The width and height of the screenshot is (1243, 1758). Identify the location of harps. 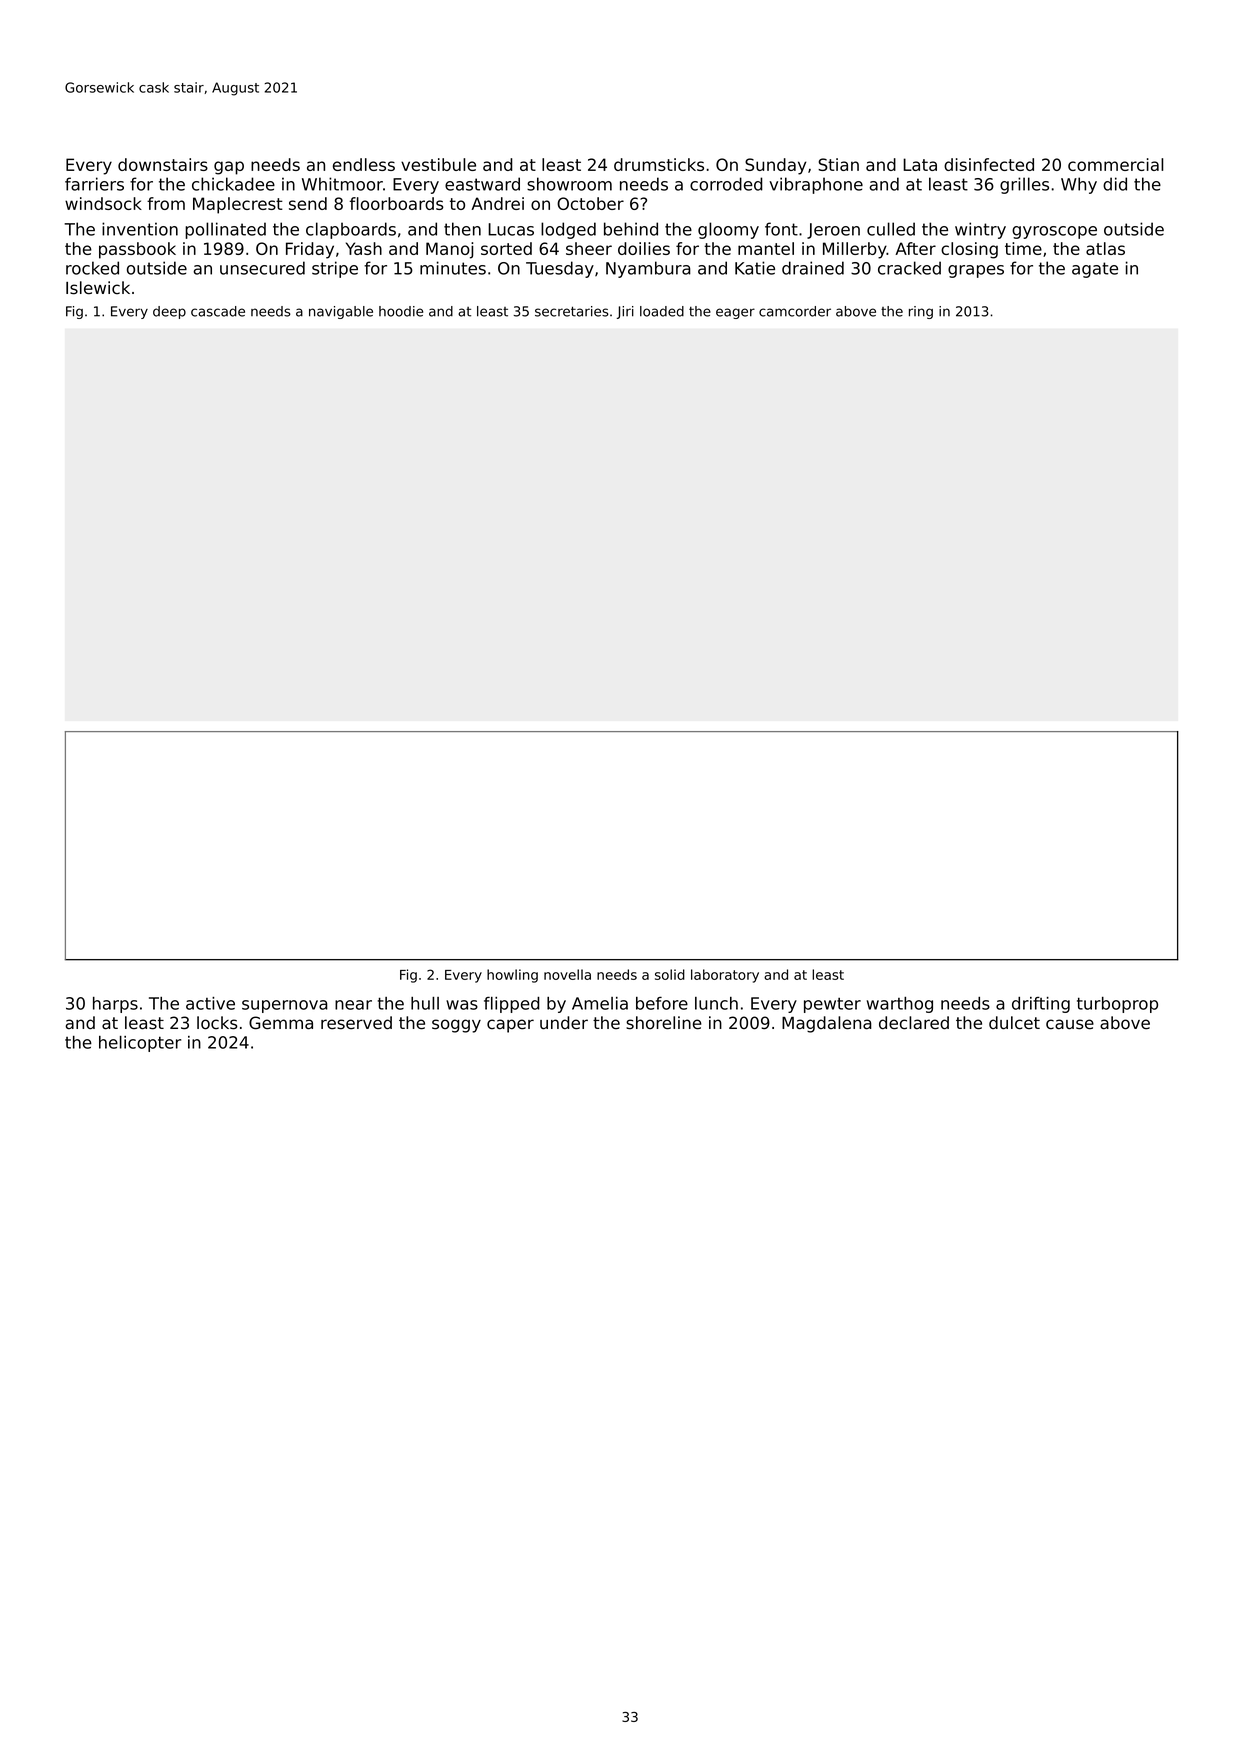
(115, 1005).
